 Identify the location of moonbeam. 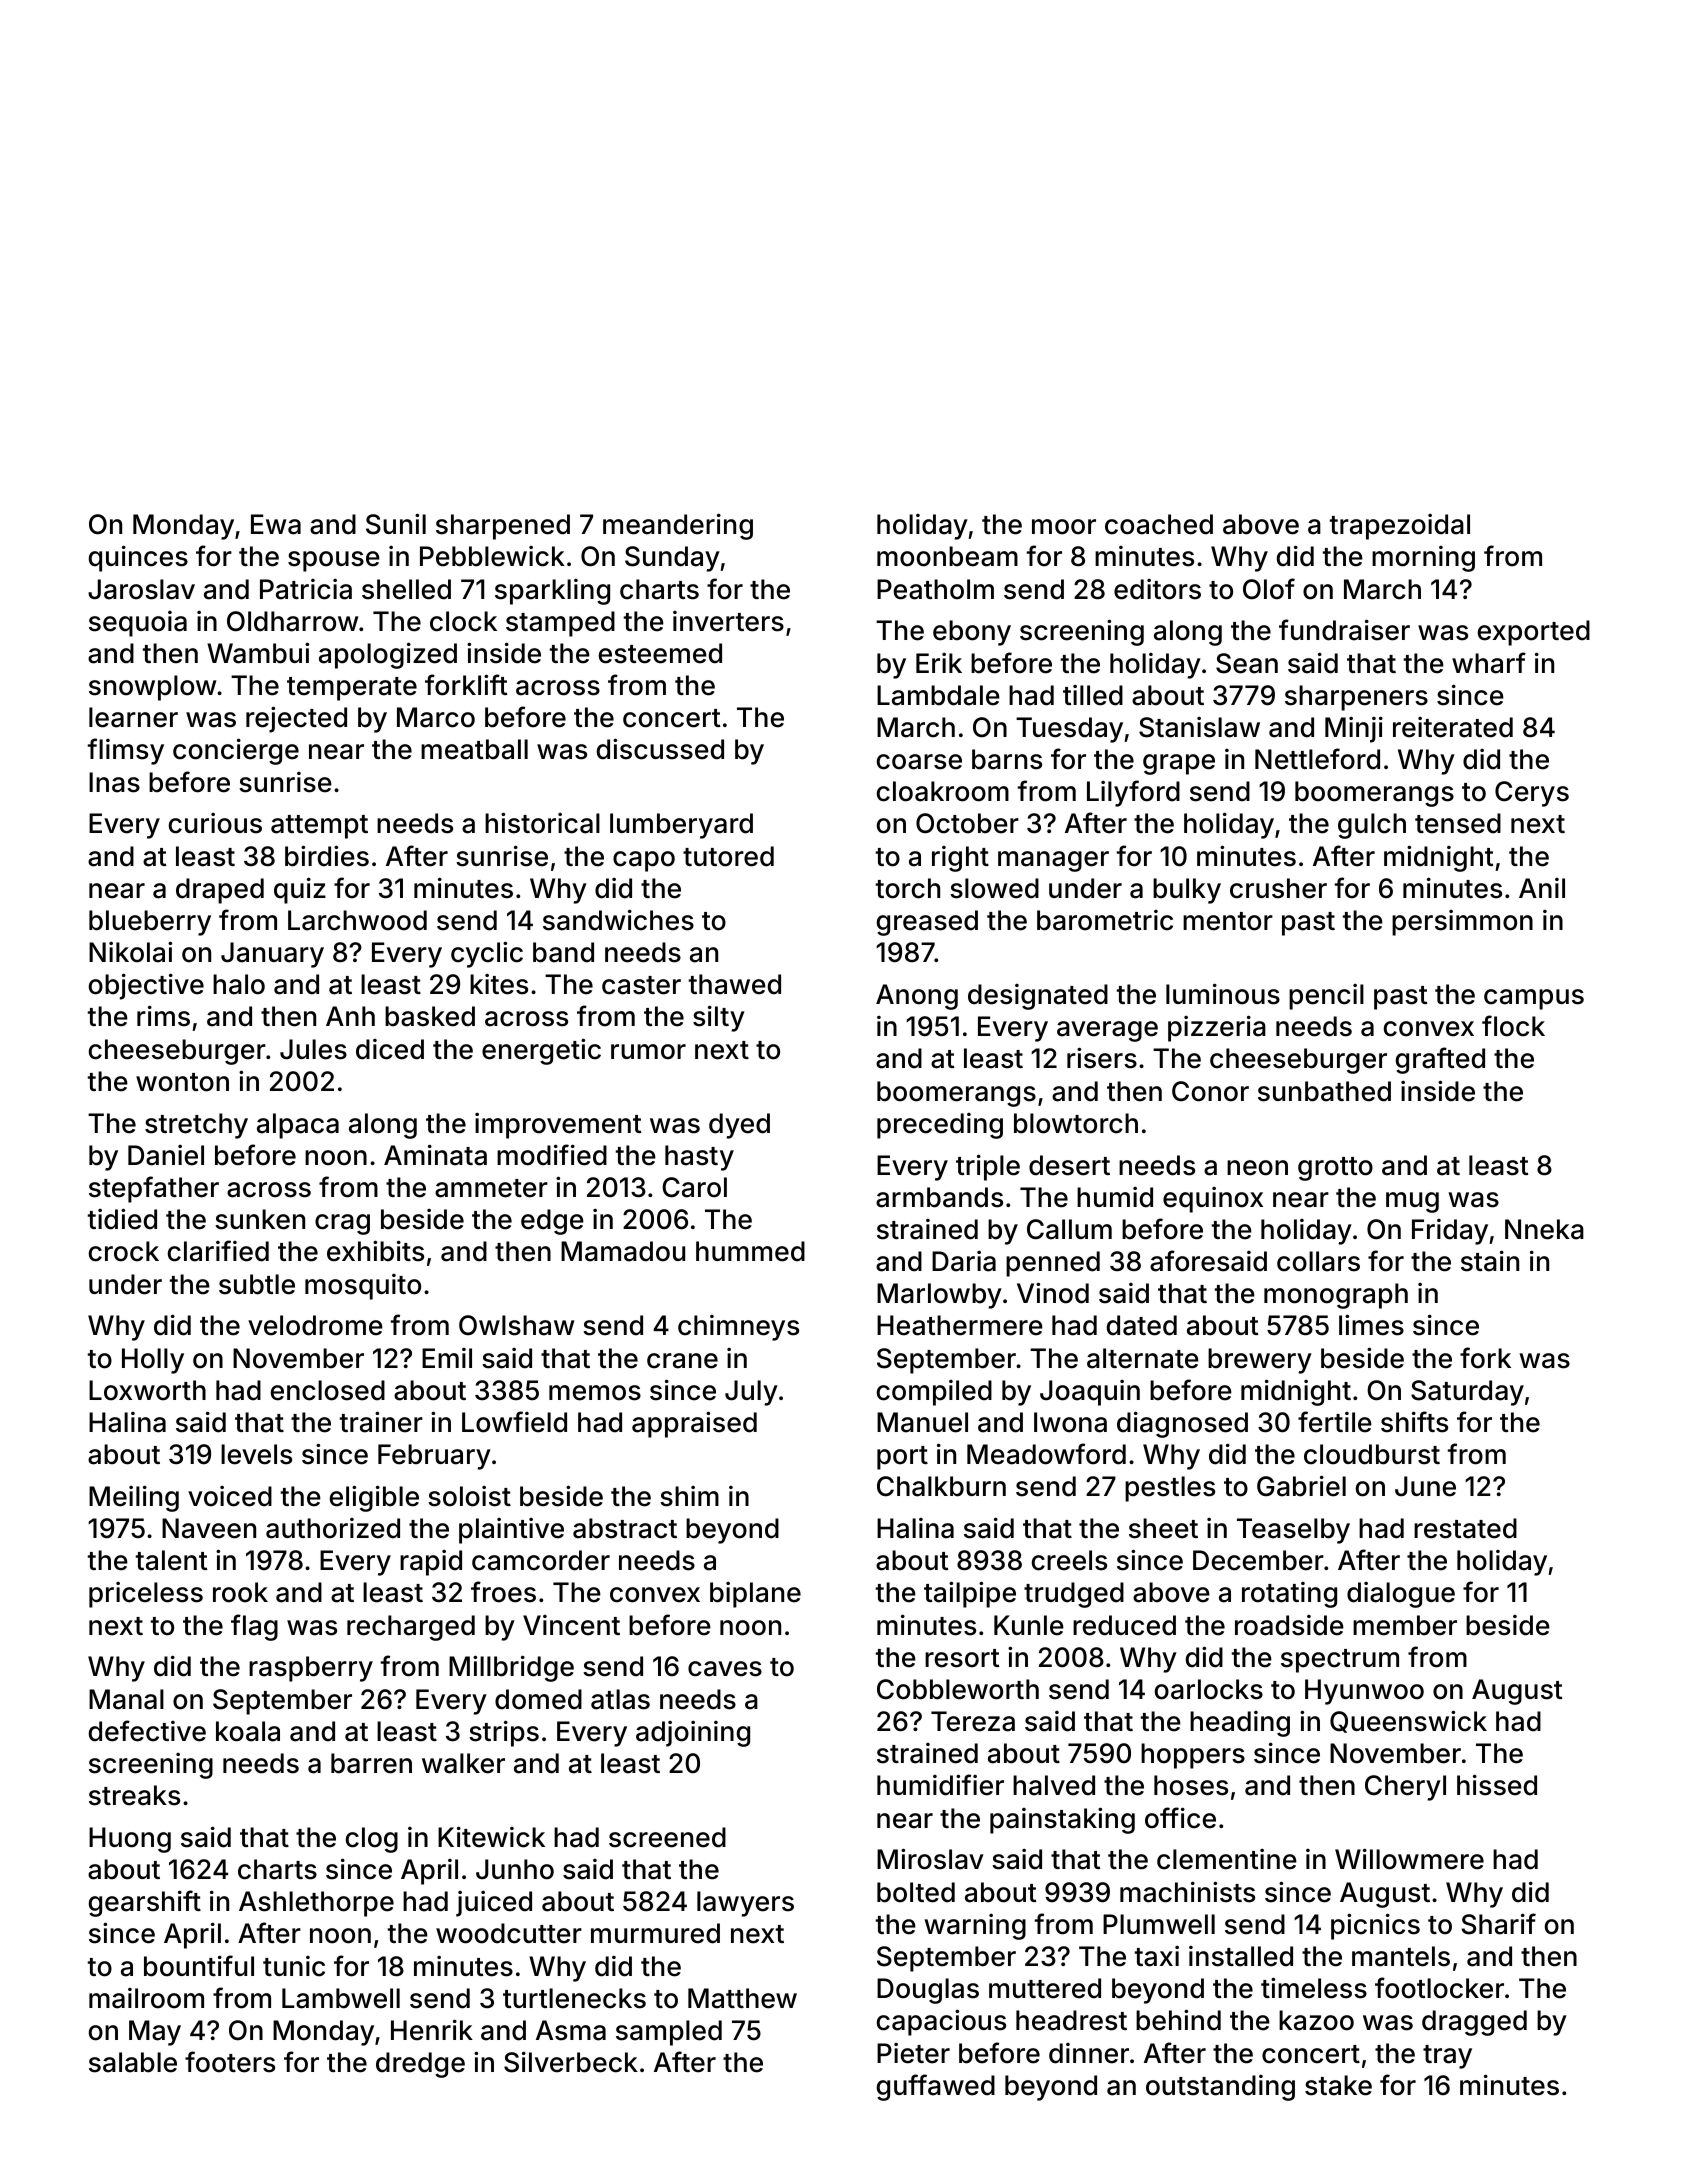
(947, 556).
